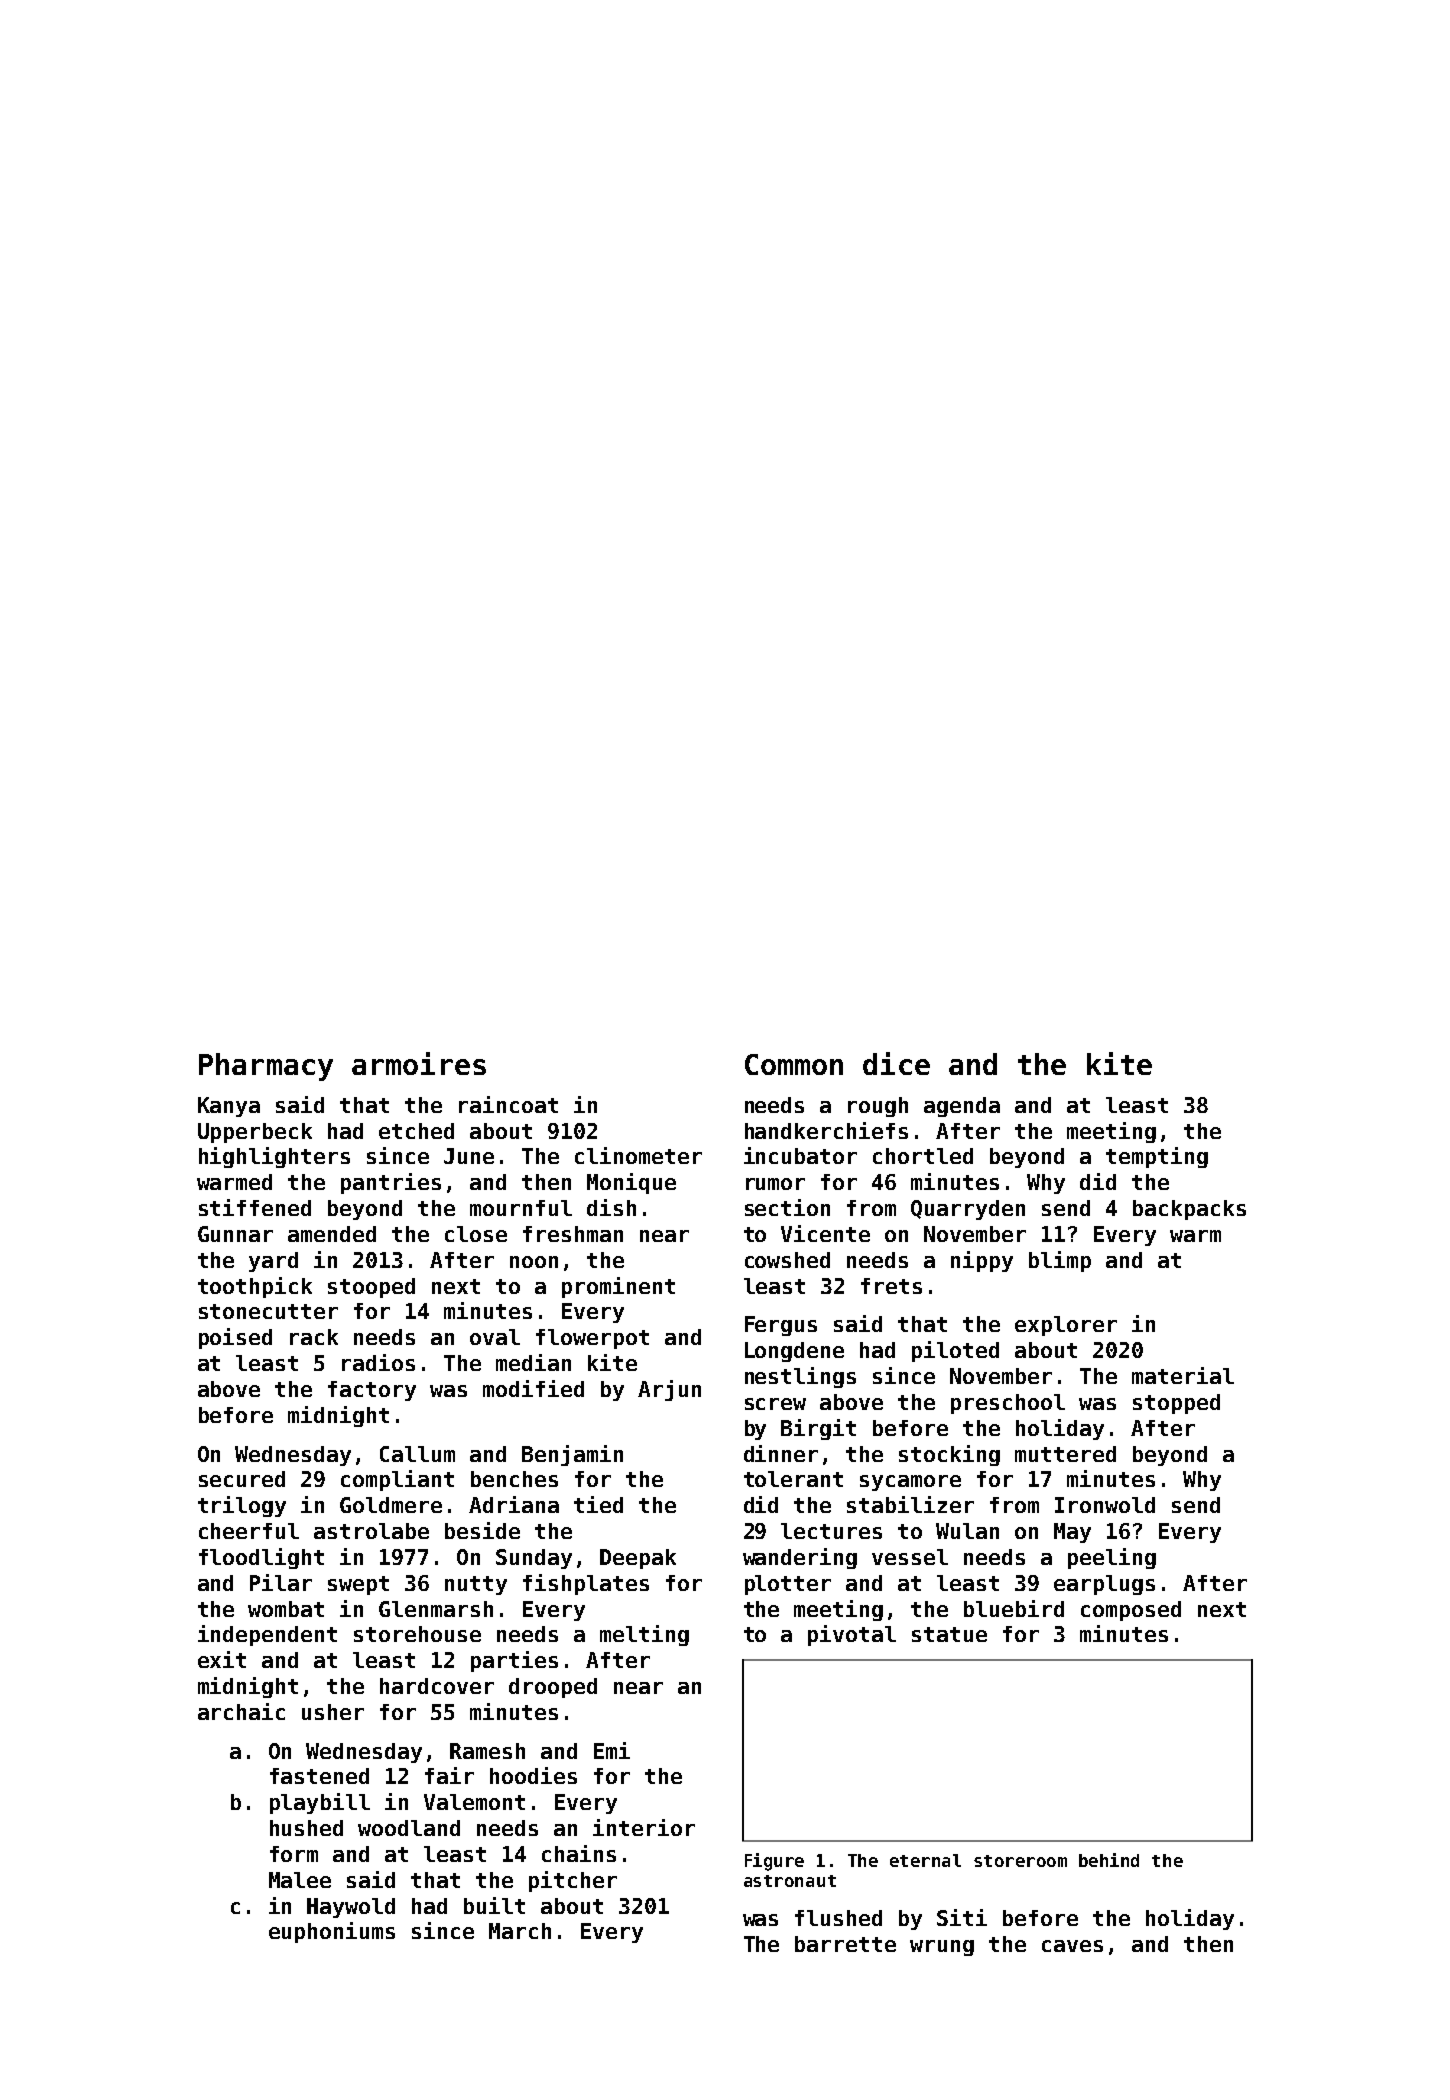 The width and height of the screenshot is (1450, 2100). What do you see at coordinates (372, 1391) in the screenshot?
I see `factory` at bounding box center [372, 1391].
